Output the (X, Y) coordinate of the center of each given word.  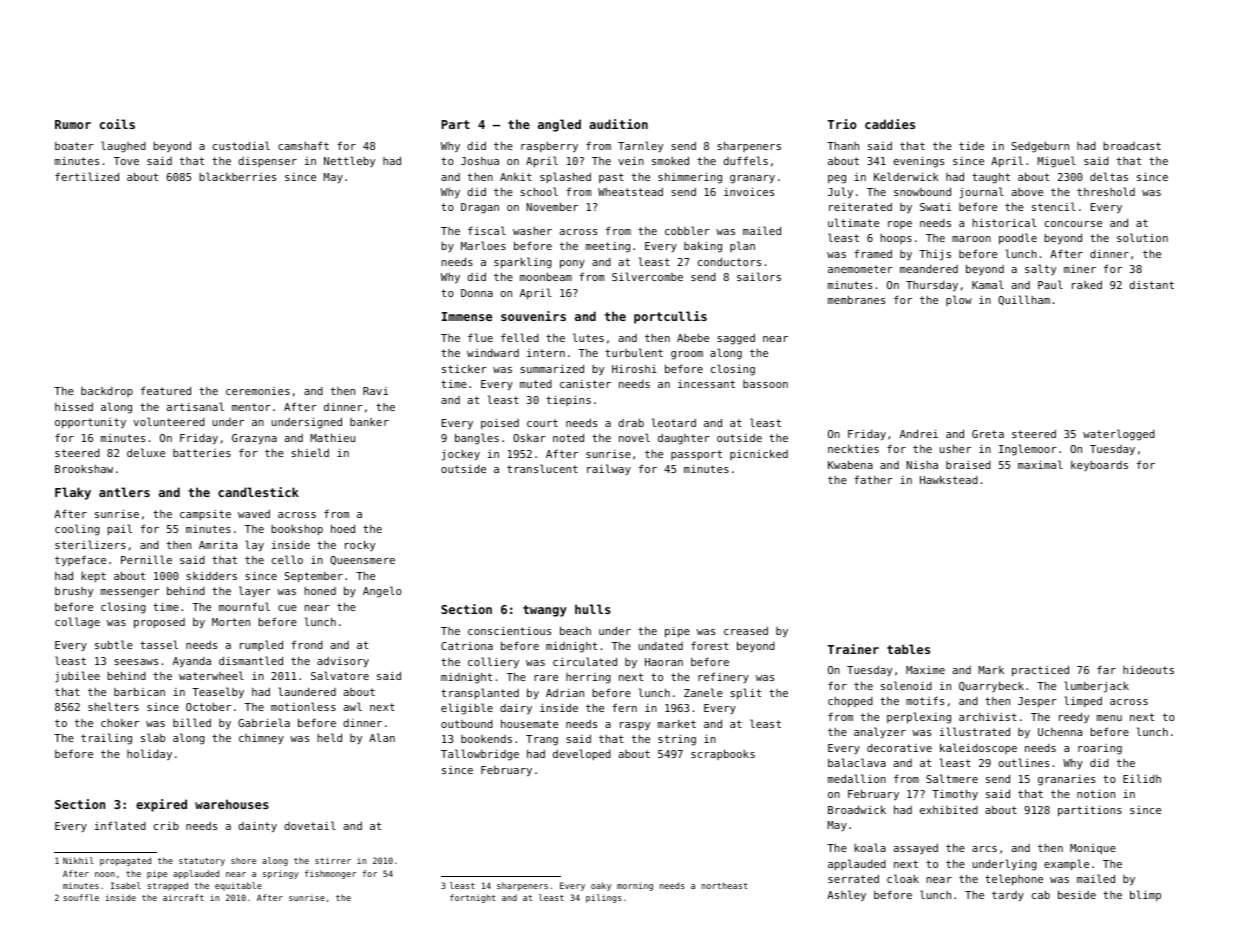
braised (968, 465)
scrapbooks (723, 754)
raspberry (549, 147)
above (1027, 192)
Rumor (73, 124)
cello (287, 559)
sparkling (523, 263)
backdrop (107, 392)
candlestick (258, 492)
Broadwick (857, 809)
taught (991, 178)
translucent (542, 468)
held (330, 737)
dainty (257, 827)
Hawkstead (949, 479)
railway (609, 469)
